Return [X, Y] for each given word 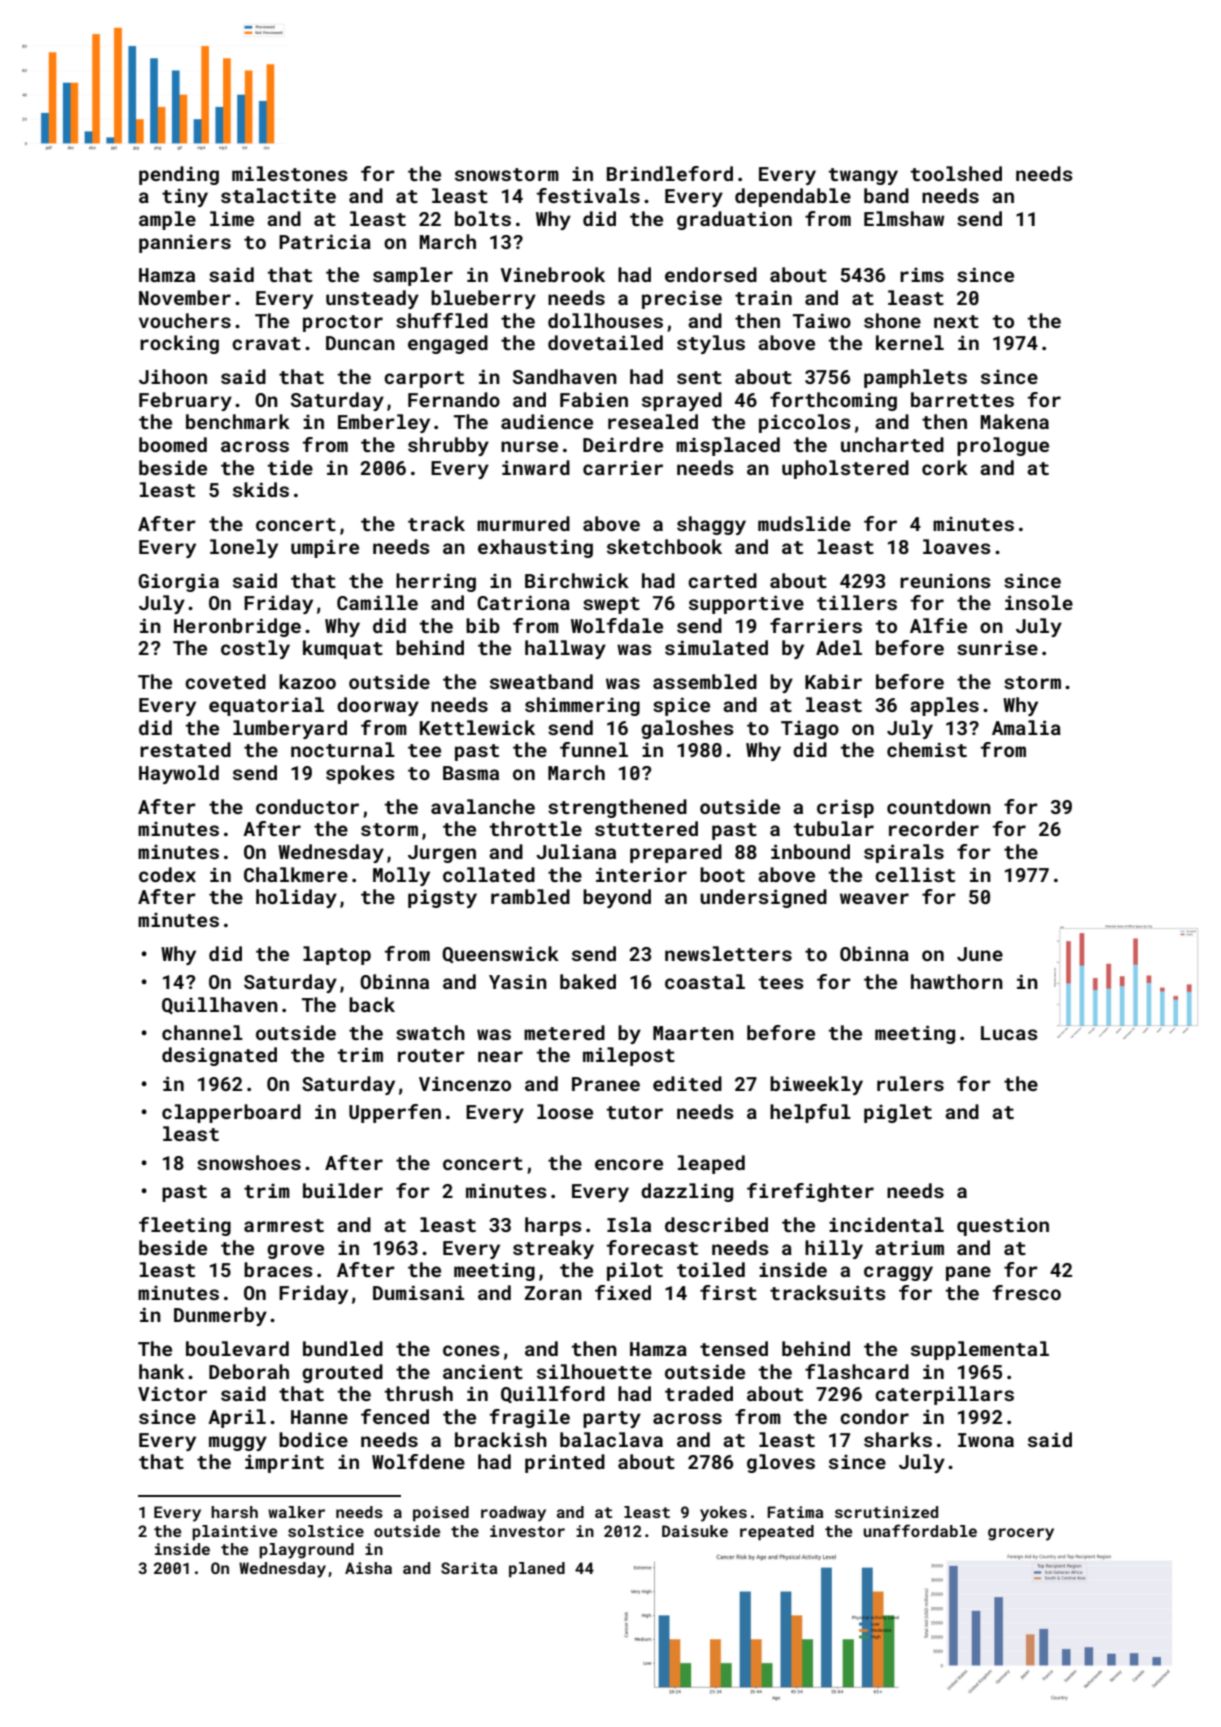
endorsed [711, 274]
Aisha [368, 1568]
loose [565, 1111]
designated [219, 1056]
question [1003, 1226]
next [956, 321]
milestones [289, 173]
